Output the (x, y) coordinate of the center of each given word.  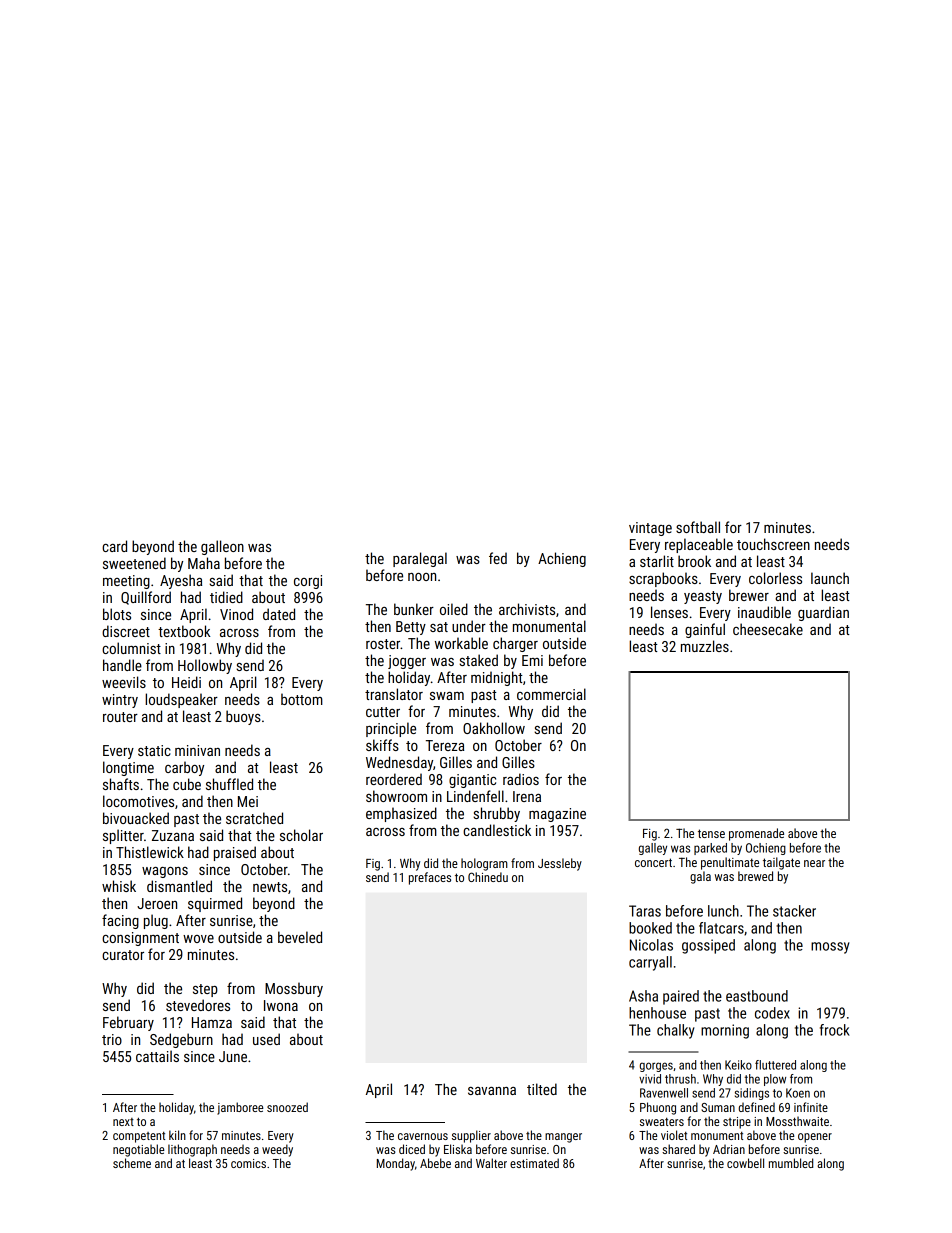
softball (698, 527)
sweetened (134, 563)
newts (270, 887)
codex (772, 1013)
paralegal (420, 559)
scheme (132, 1163)
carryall (650, 963)
